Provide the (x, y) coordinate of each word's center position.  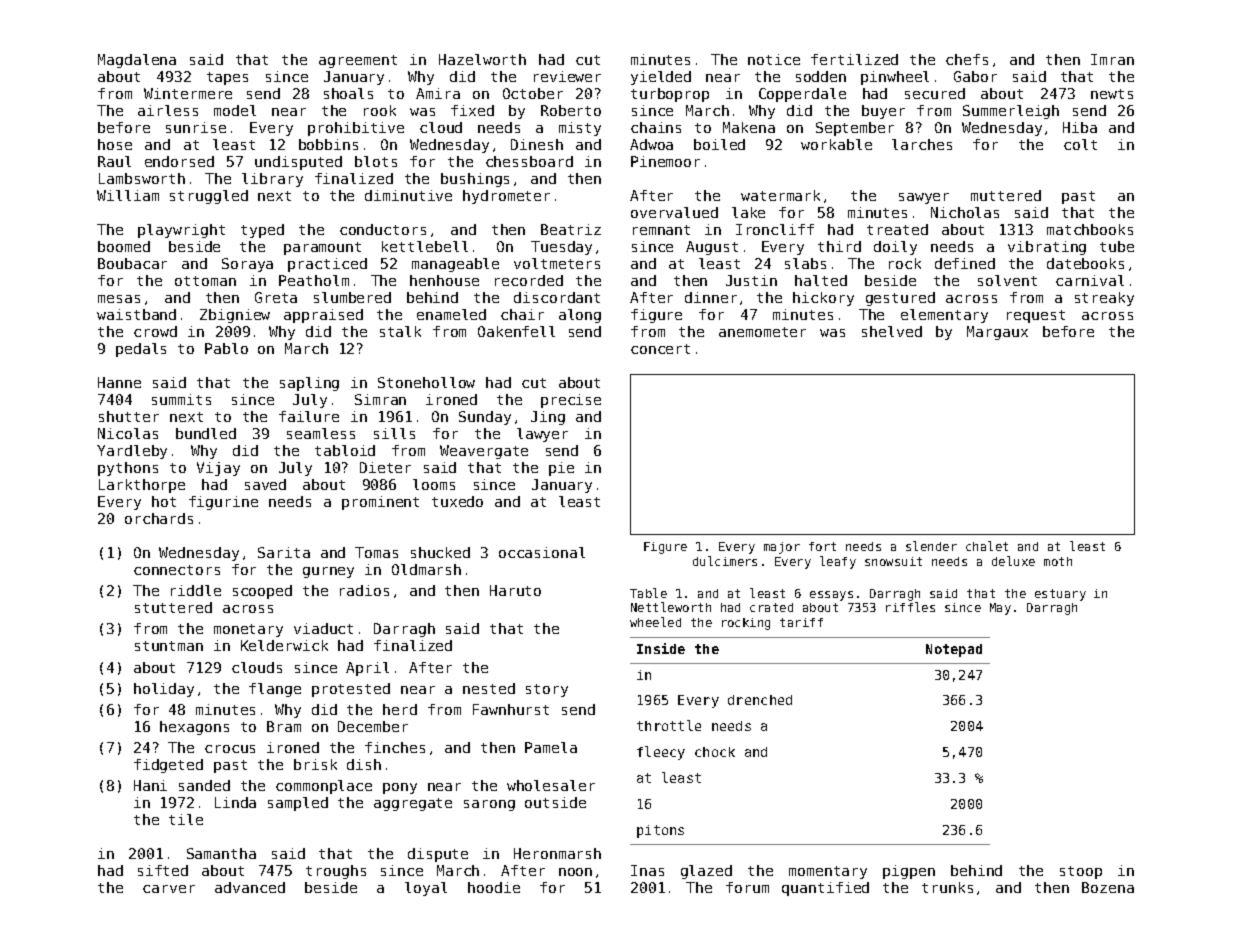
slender (931, 546)
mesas (119, 299)
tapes (227, 78)
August (712, 248)
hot (164, 501)
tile (186, 819)
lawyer (542, 435)
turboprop (670, 95)
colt (1080, 144)
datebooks (1085, 263)
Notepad (954, 650)
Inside (661, 648)
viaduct (323, 628)
